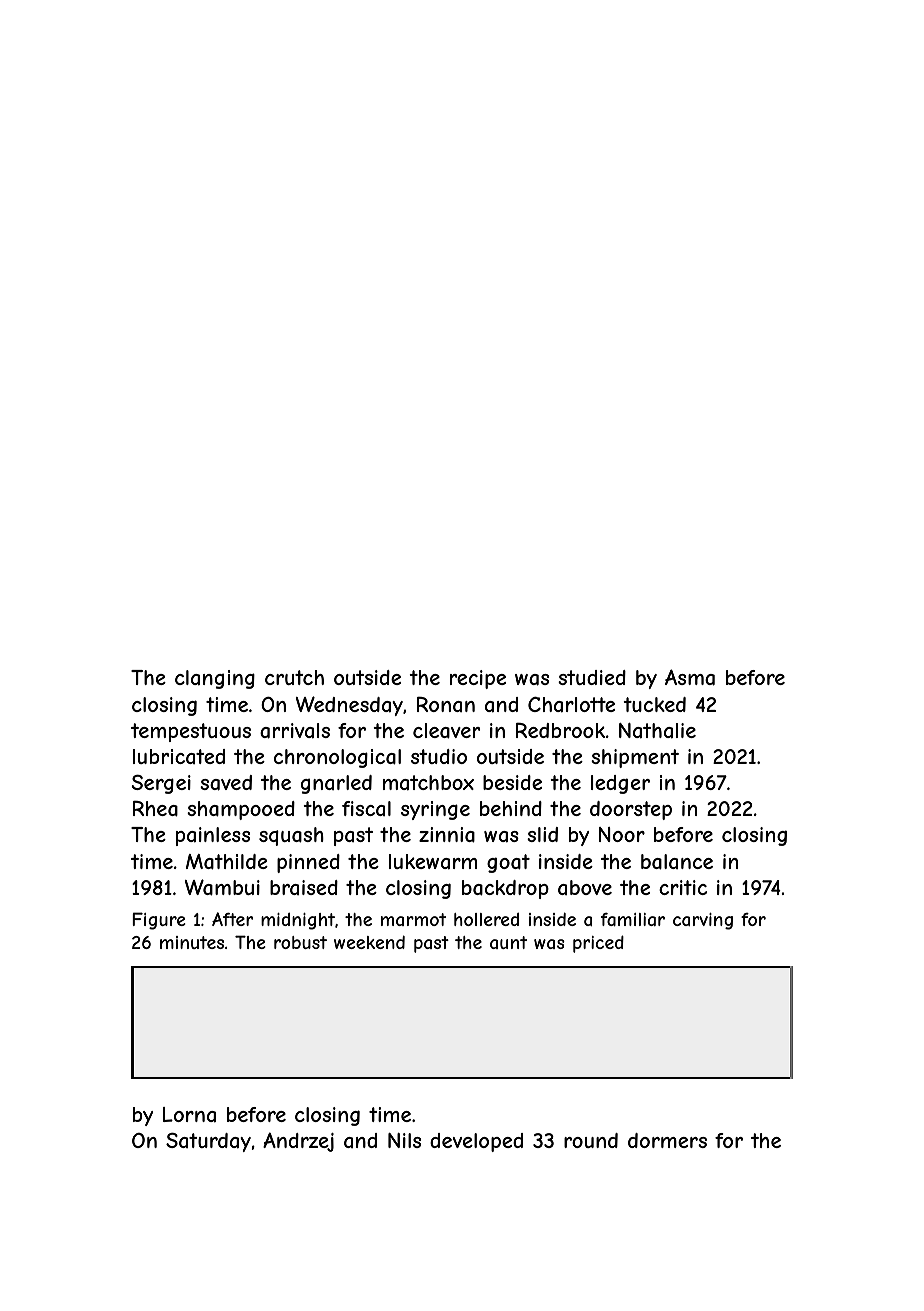 The width and height of the screenshot is (924, 1311). What do you see at coordinates (294, 677) in the screenshot?
I see `crutch` at bounding box center [294, 677].
